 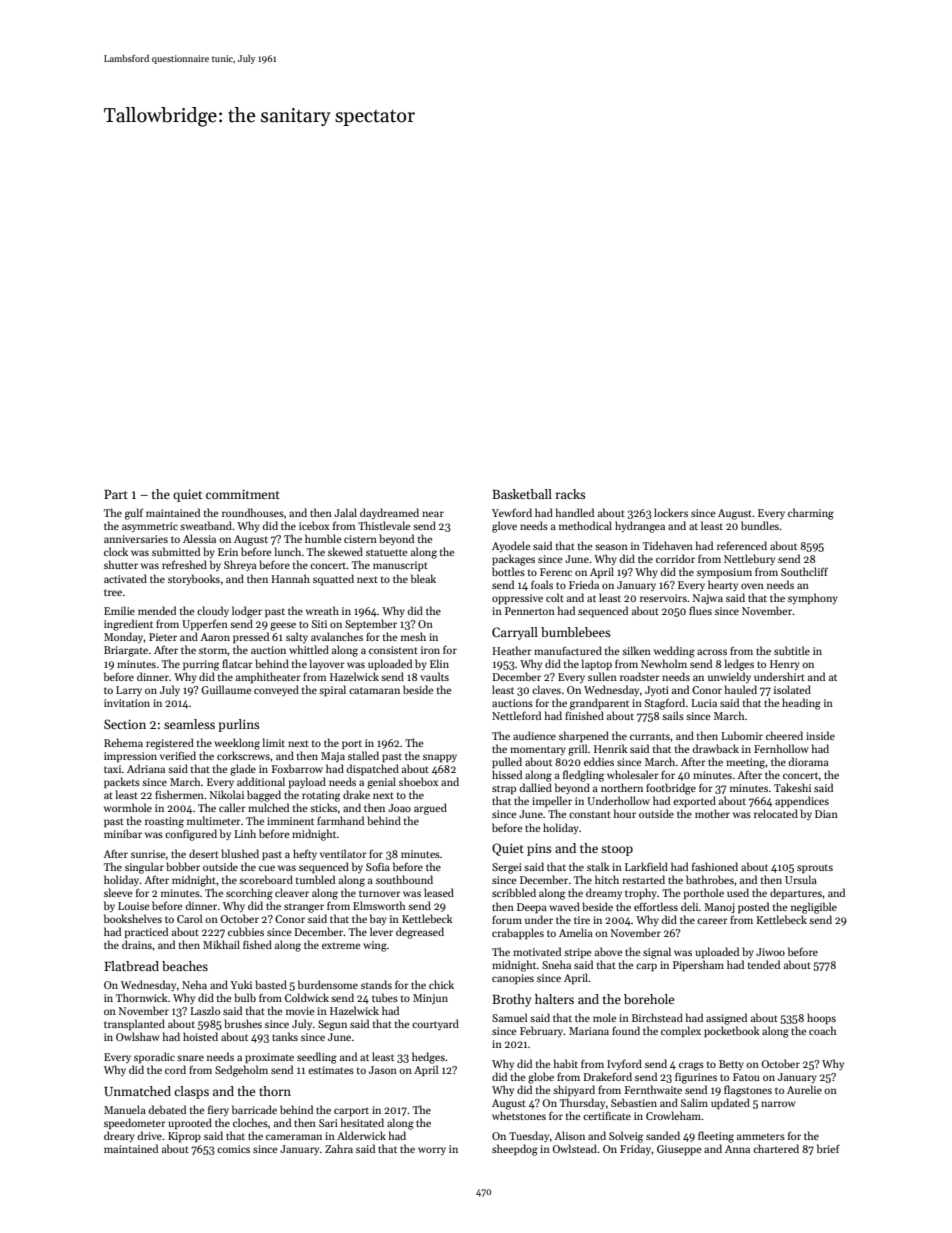 What do you see at coordinates (546, 689) in the document?
I see `claves` at bounding box center [546, 689].
